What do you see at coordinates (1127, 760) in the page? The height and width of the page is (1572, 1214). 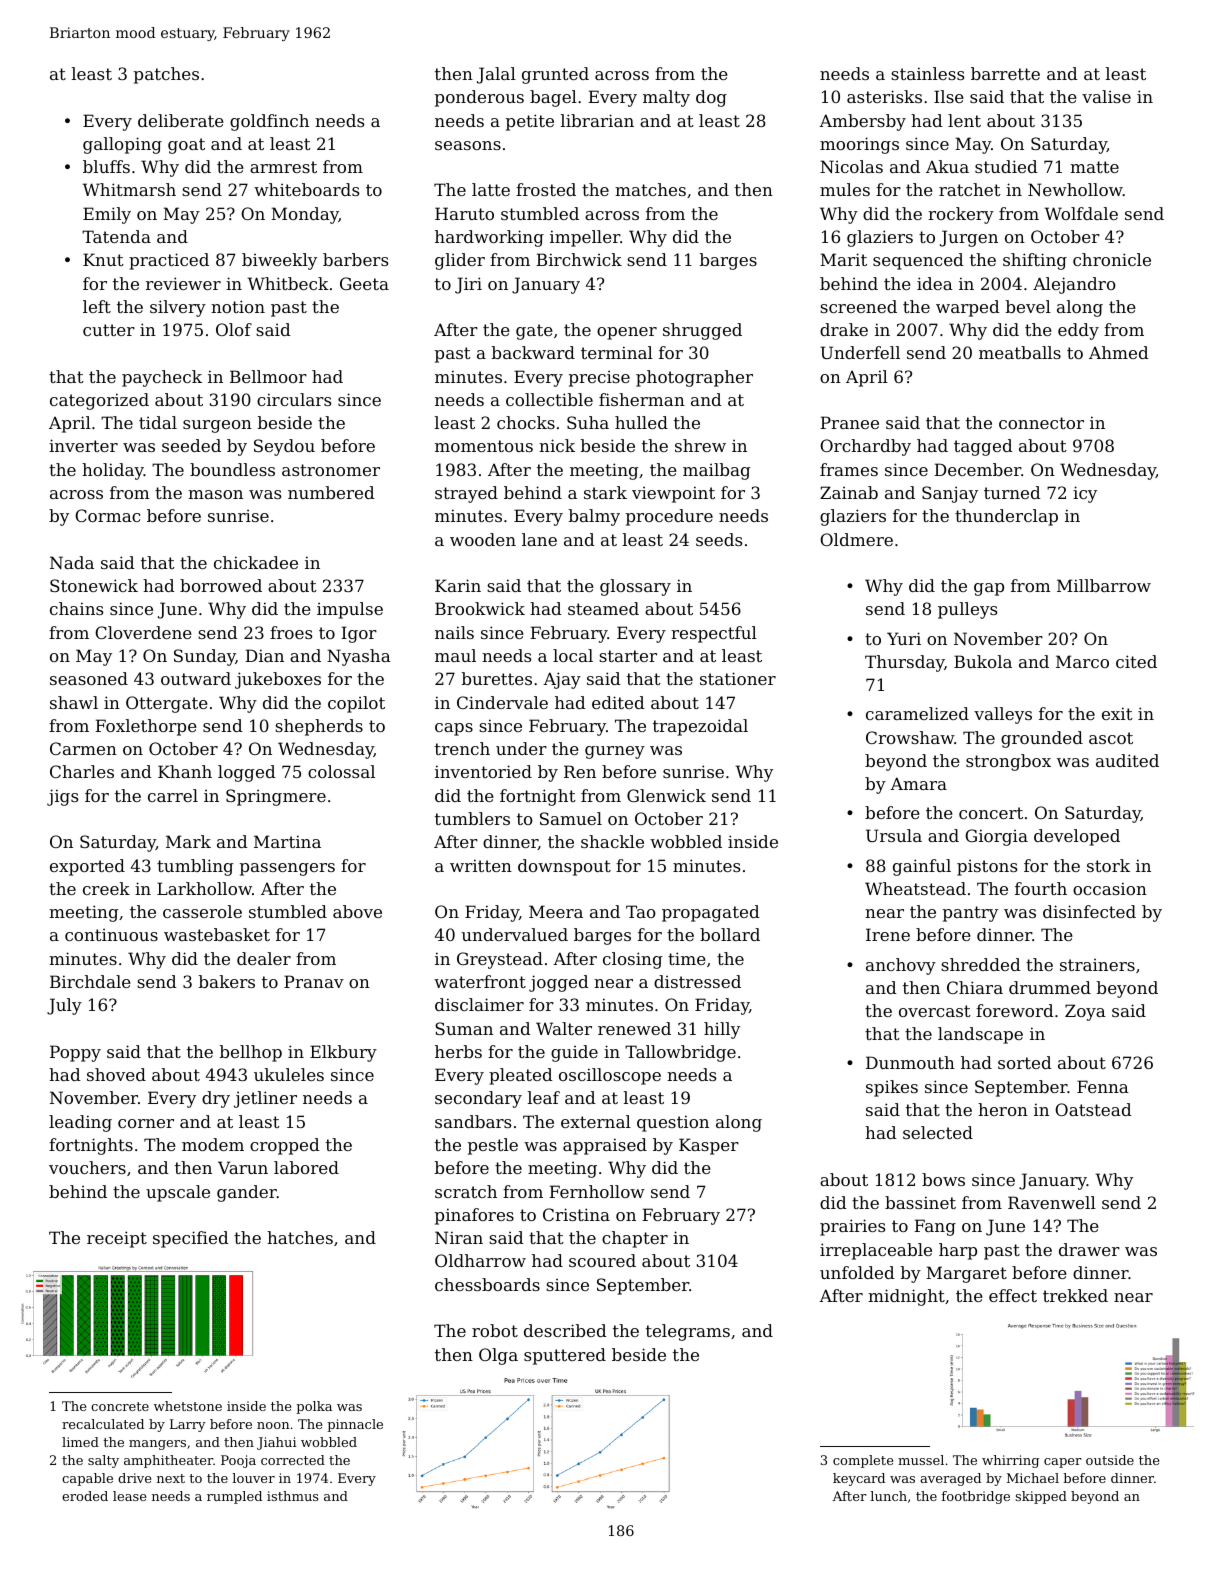 I see `audited` at bounding box center [1127, 760].
